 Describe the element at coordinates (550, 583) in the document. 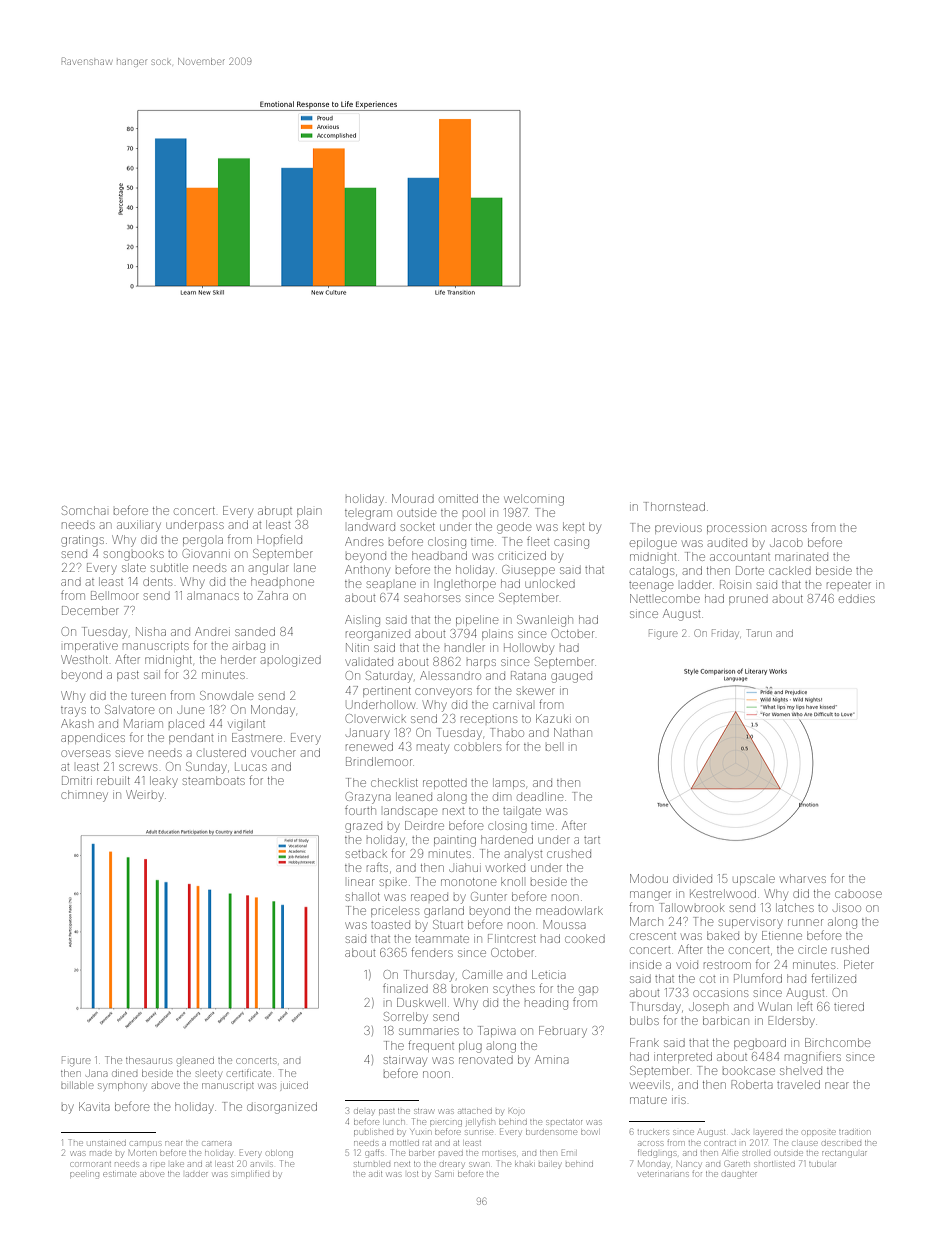

I see `unlocked` at that location.
